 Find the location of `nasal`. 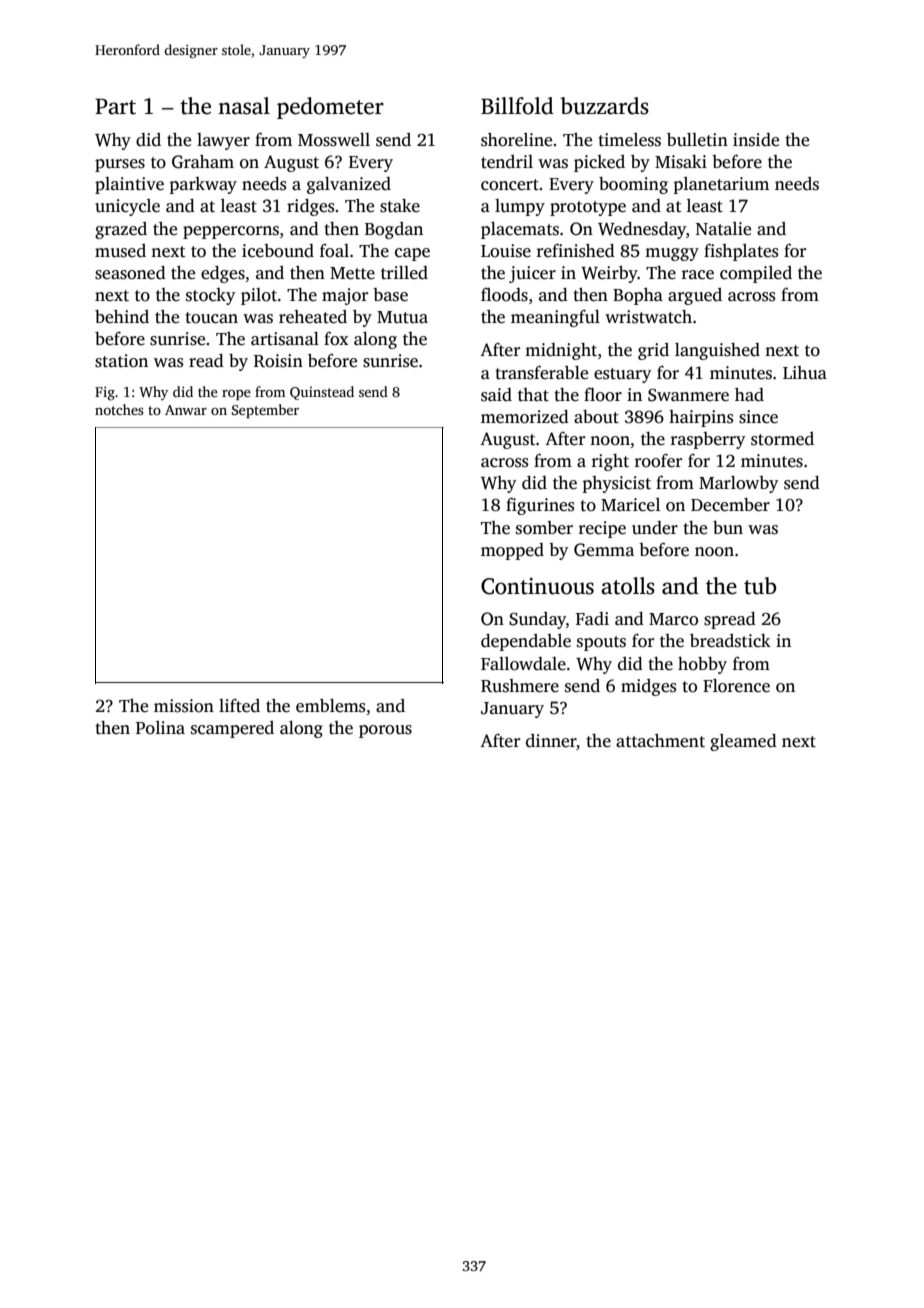

nasal is located at coordinates (244, 106).
